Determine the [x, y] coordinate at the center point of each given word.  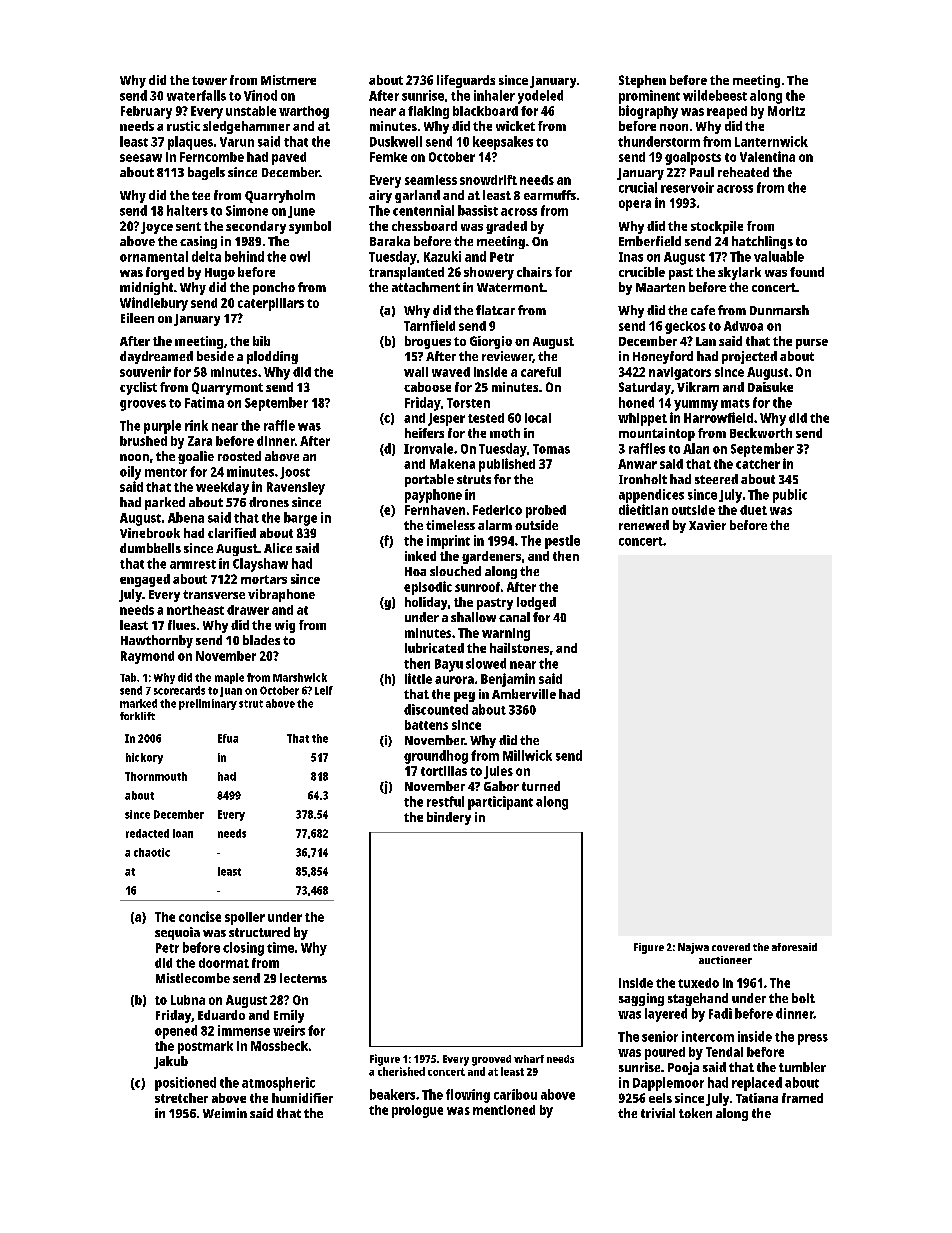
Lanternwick [771, 141]
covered [731, 947]
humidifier [302, 1098]
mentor [166, 472]
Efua [228, 738]
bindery [449, 818]
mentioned [504, 1110]
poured [665, 1053]
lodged [536, 603]
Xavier [707, 525]
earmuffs [550, 195]
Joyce [157, 228]
